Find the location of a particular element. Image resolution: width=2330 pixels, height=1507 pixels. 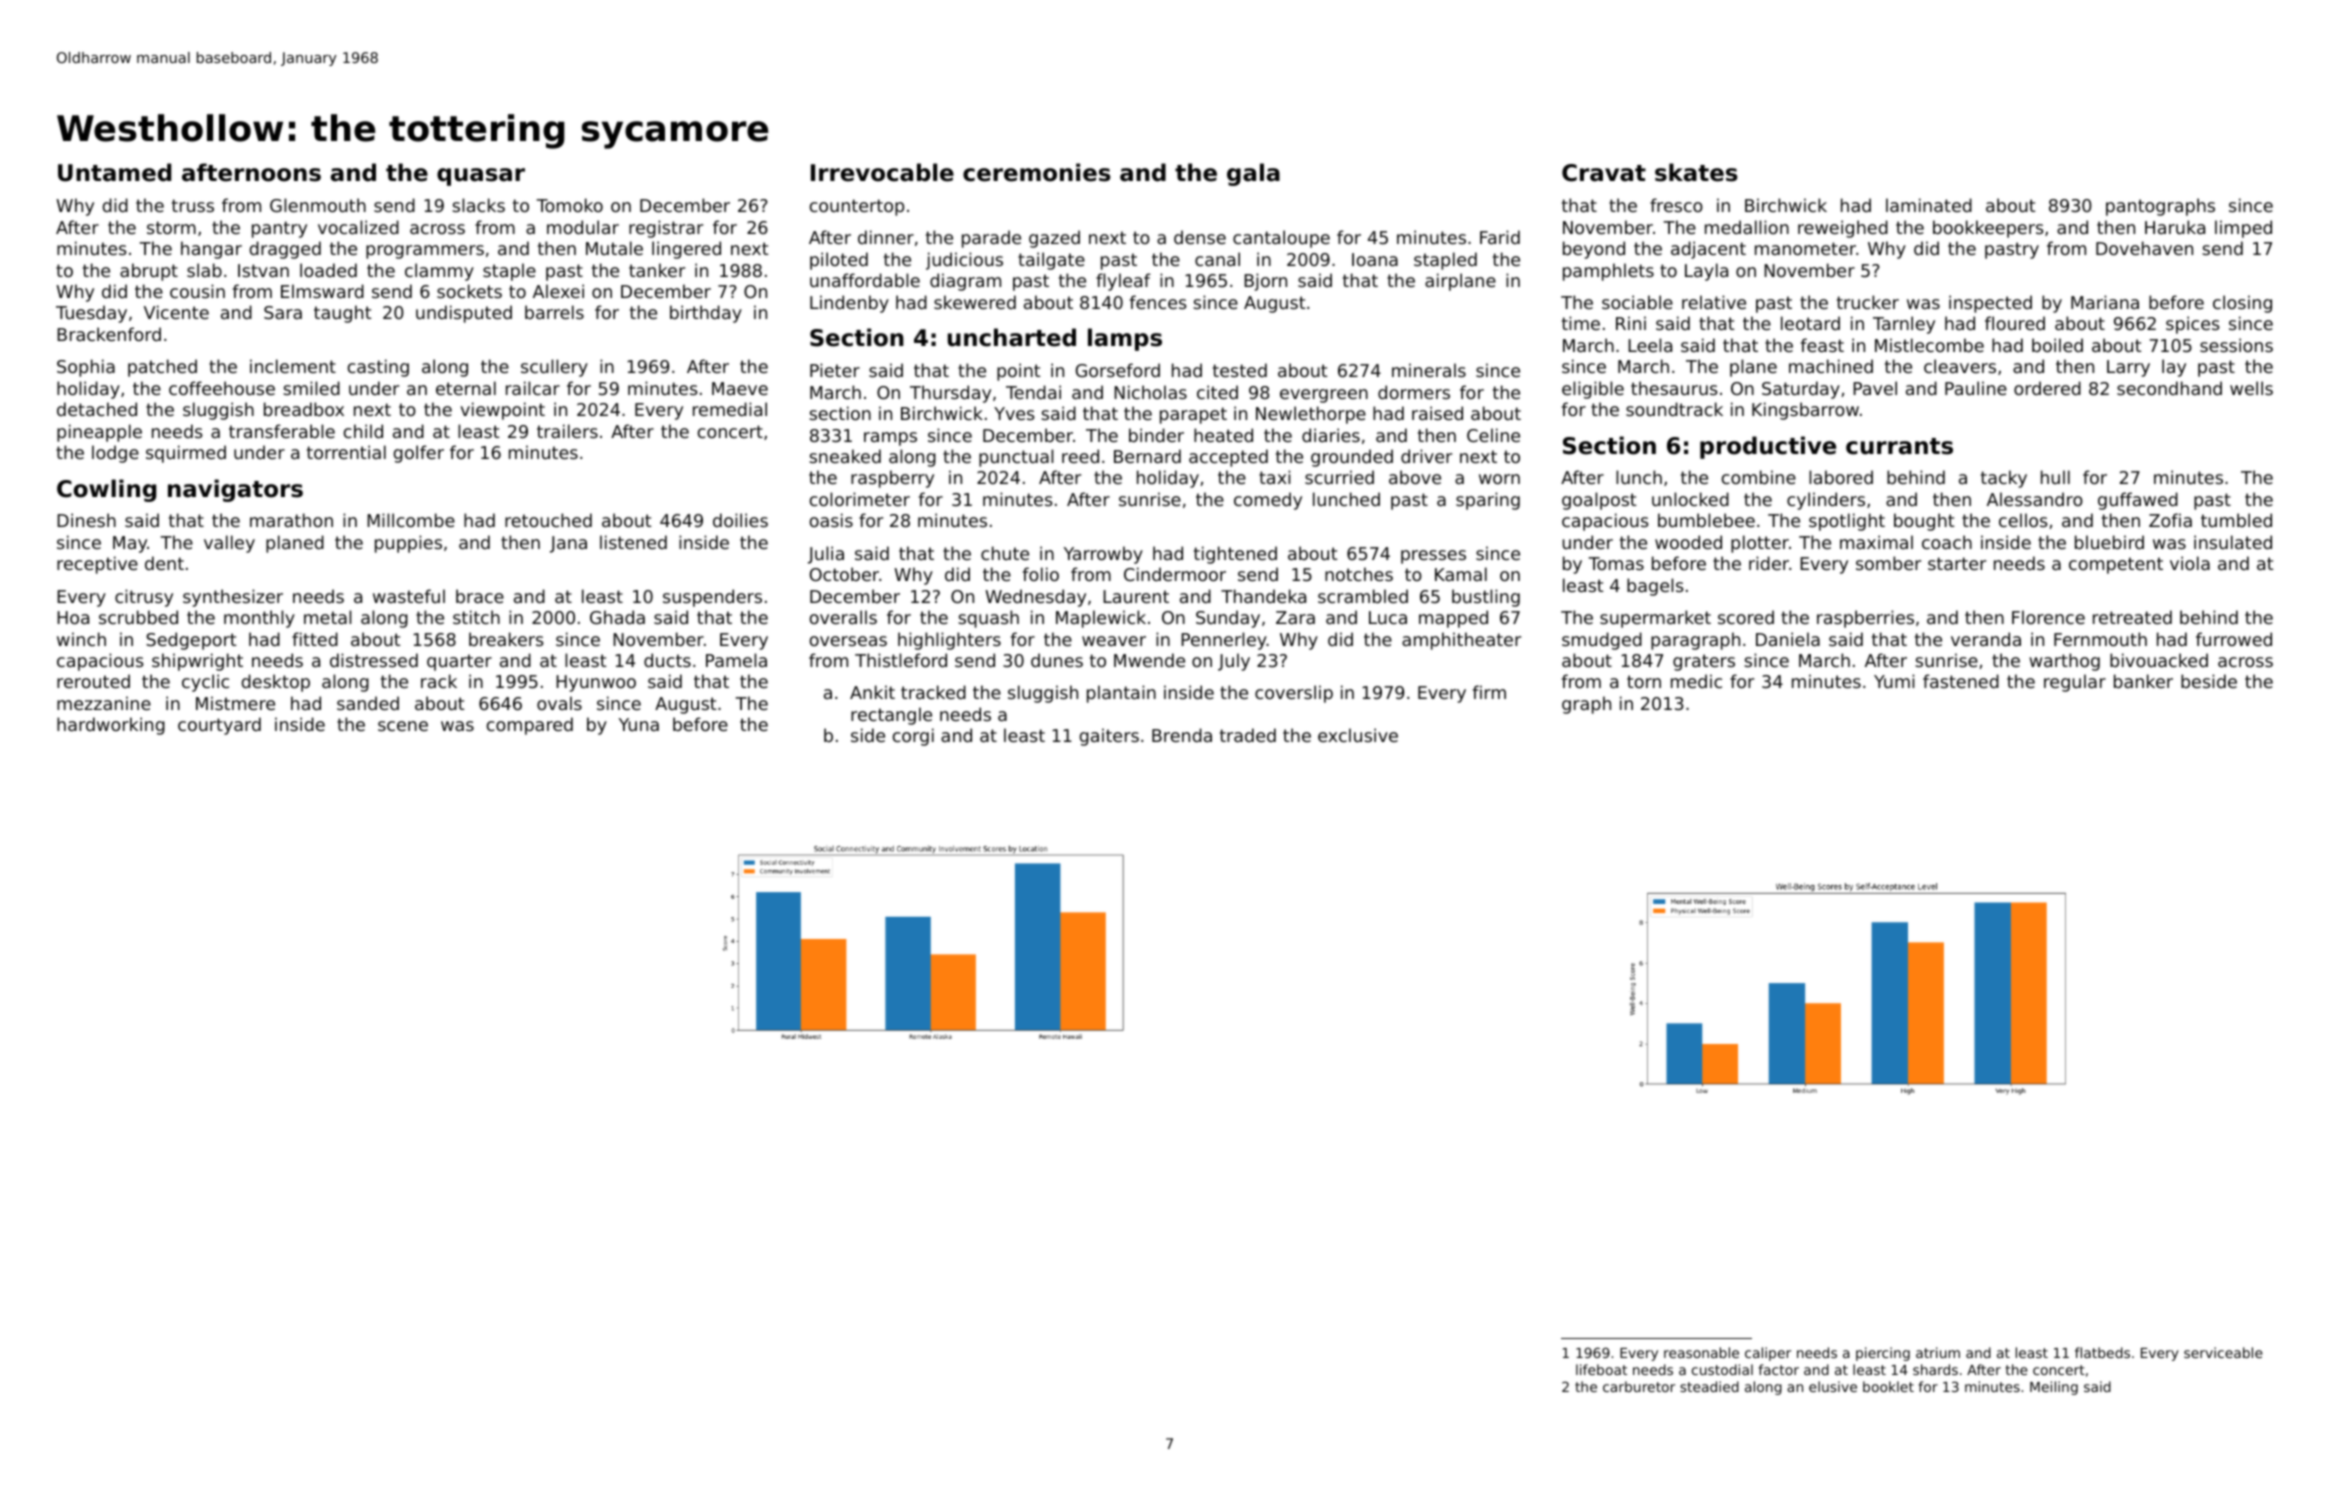

evergreen is located at coordinates (1324, 396).
